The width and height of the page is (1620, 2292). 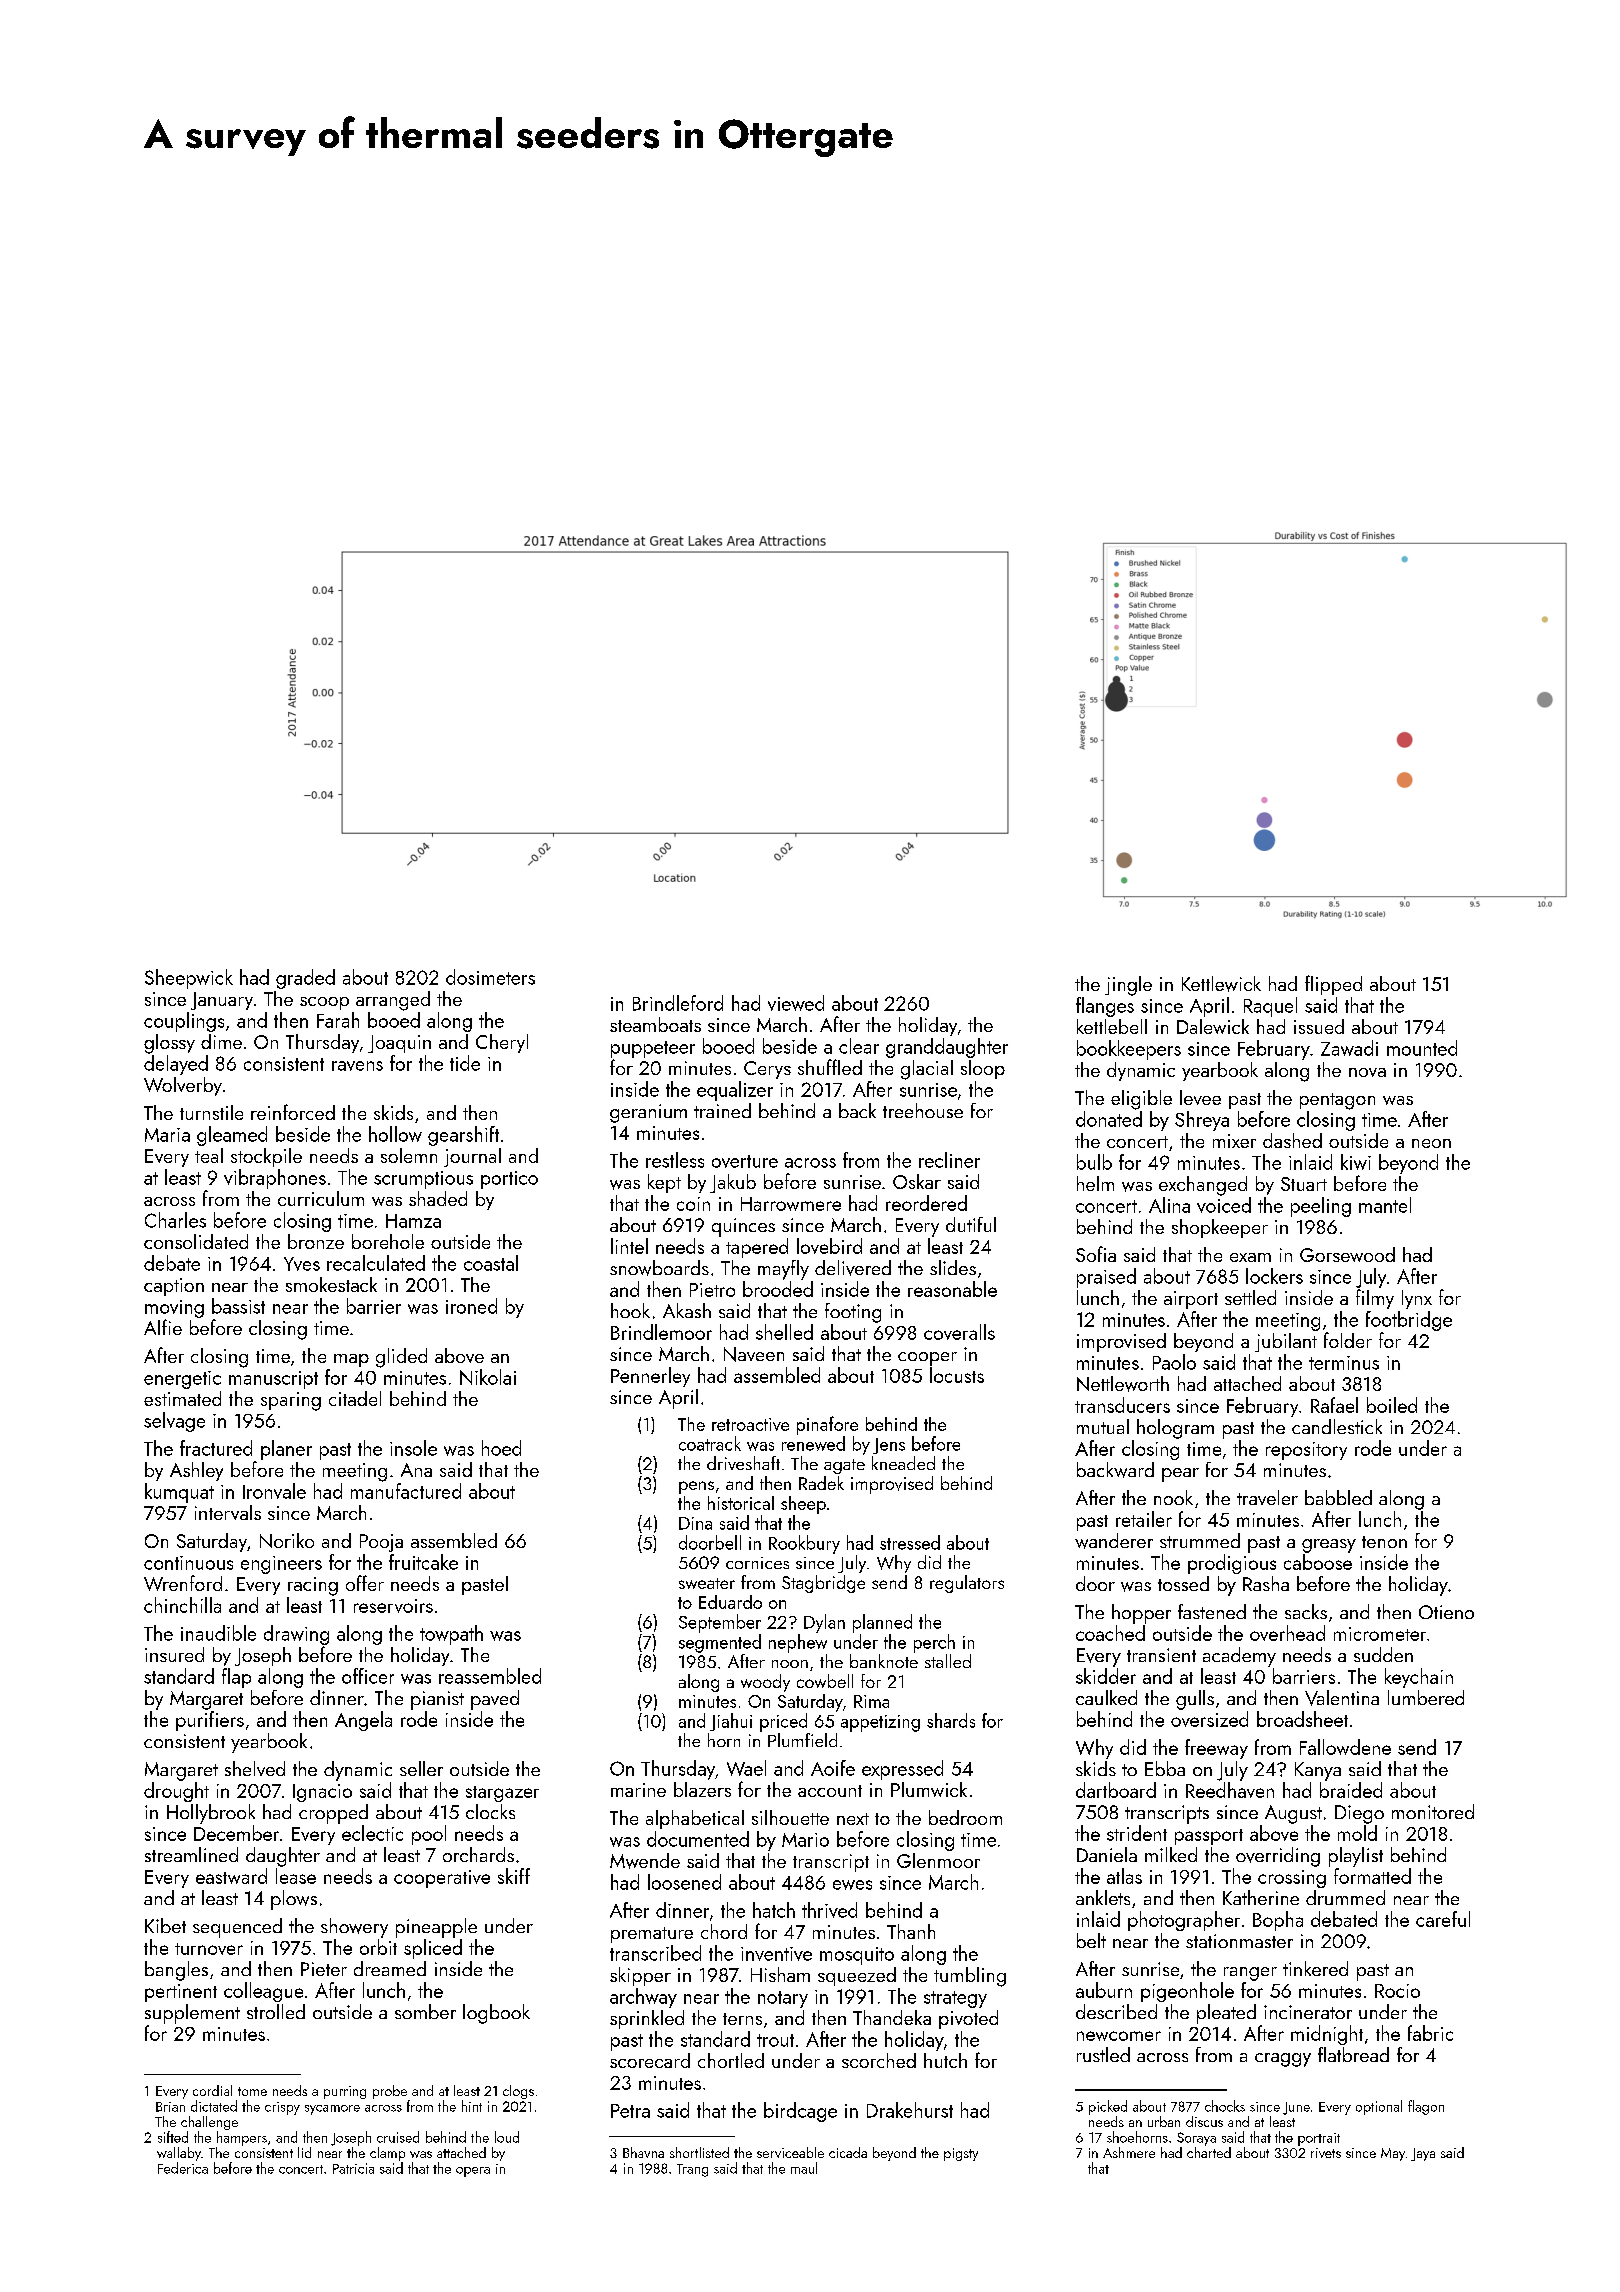 What do you see at coordinates (179, 1493) in the page?
I see `kumquat` at bounding box center [179, 1493].
